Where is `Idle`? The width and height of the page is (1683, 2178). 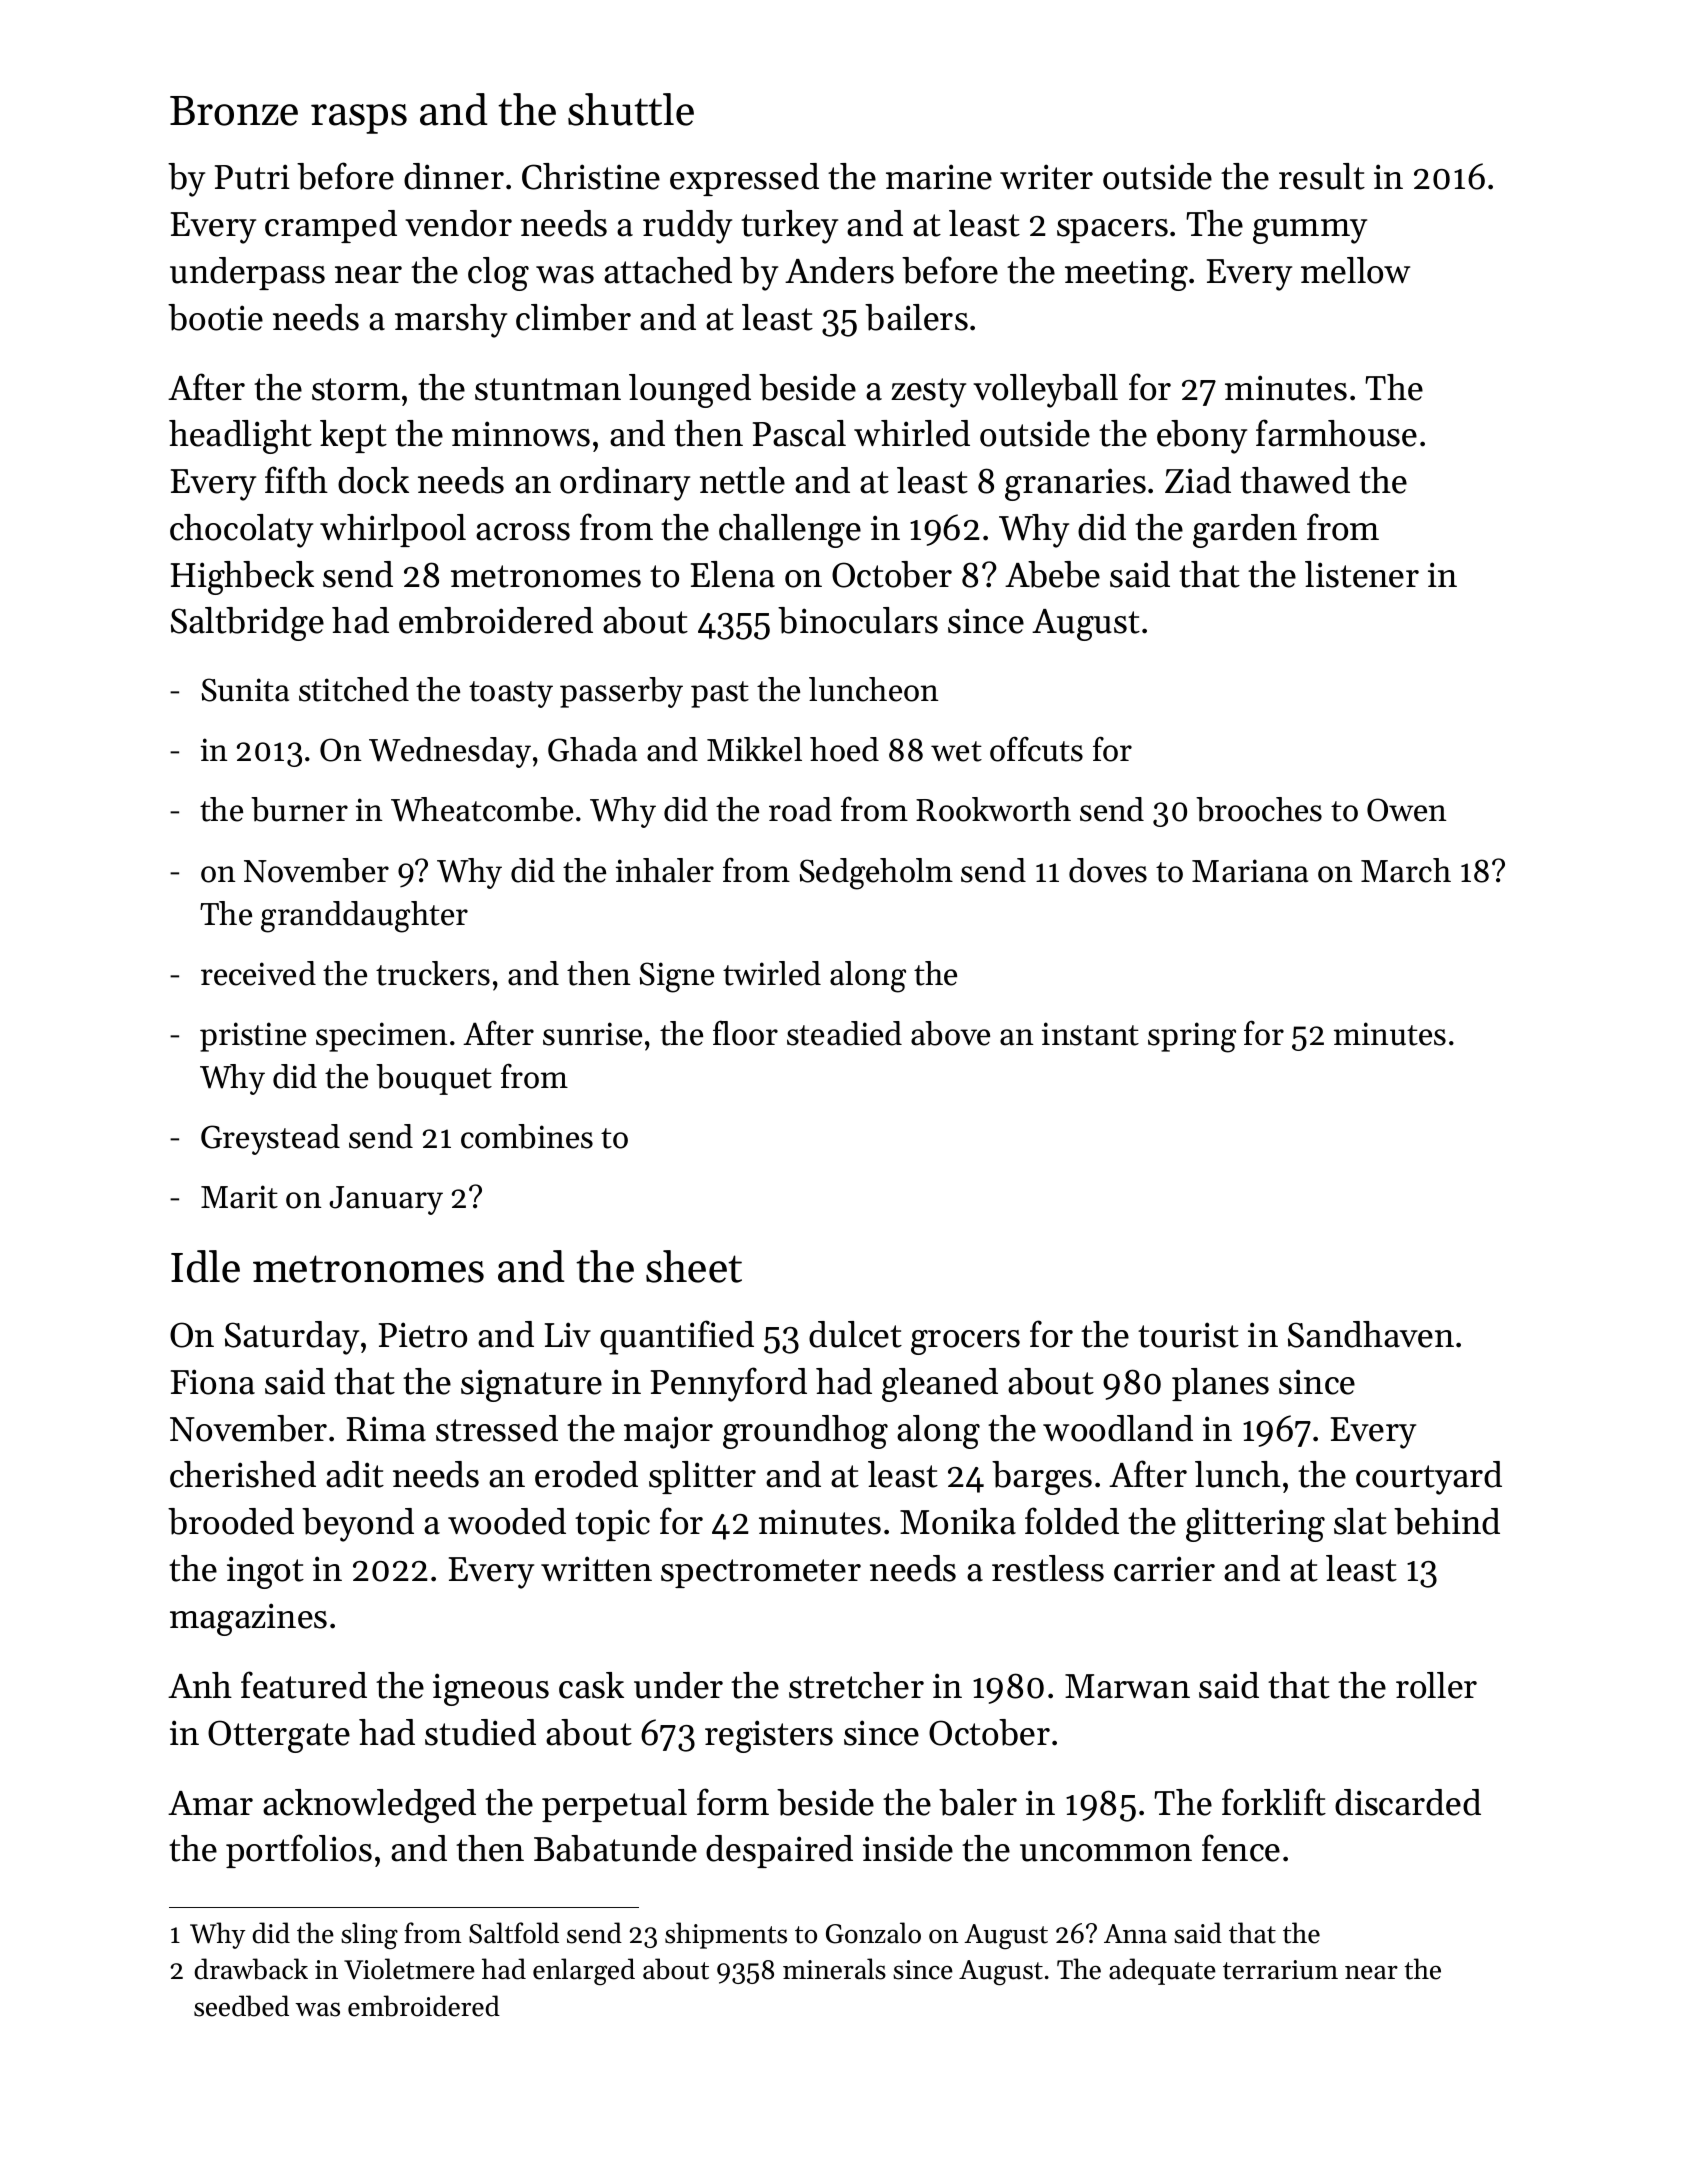
Idle is located at coordinates (205, 1266).
